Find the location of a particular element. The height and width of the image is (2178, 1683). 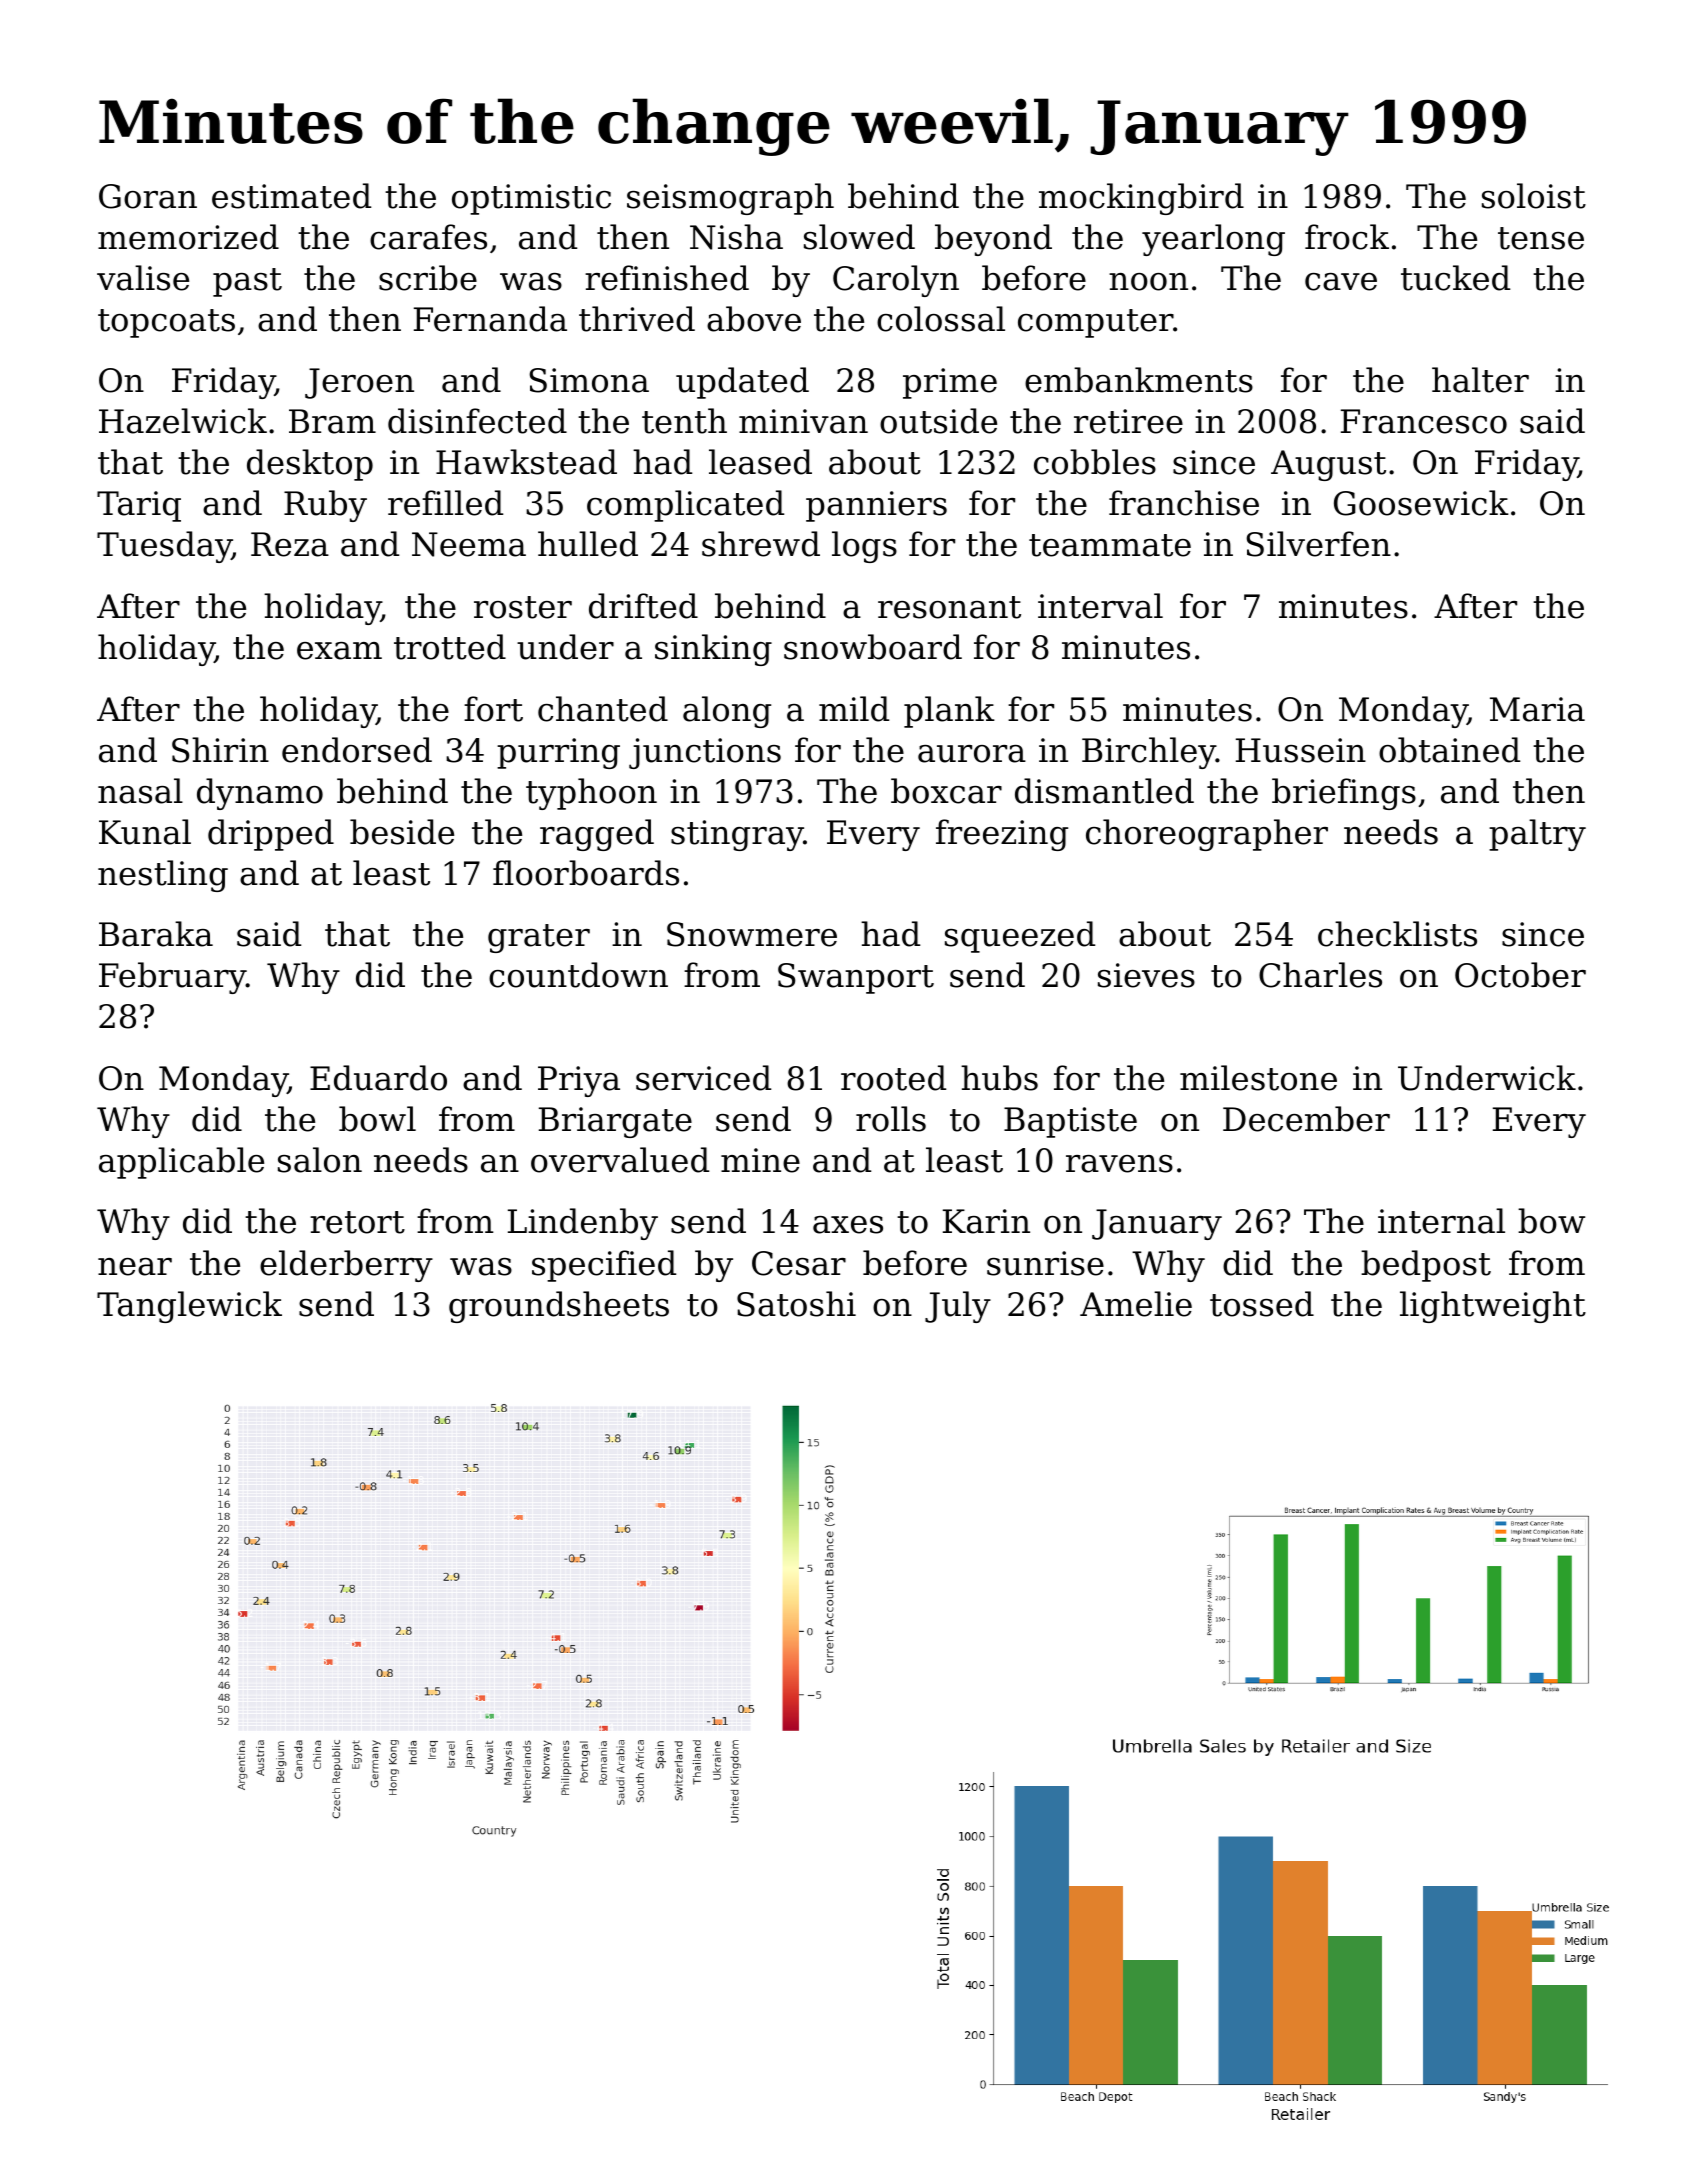

floorboards is located at coordinates (586, 873).
